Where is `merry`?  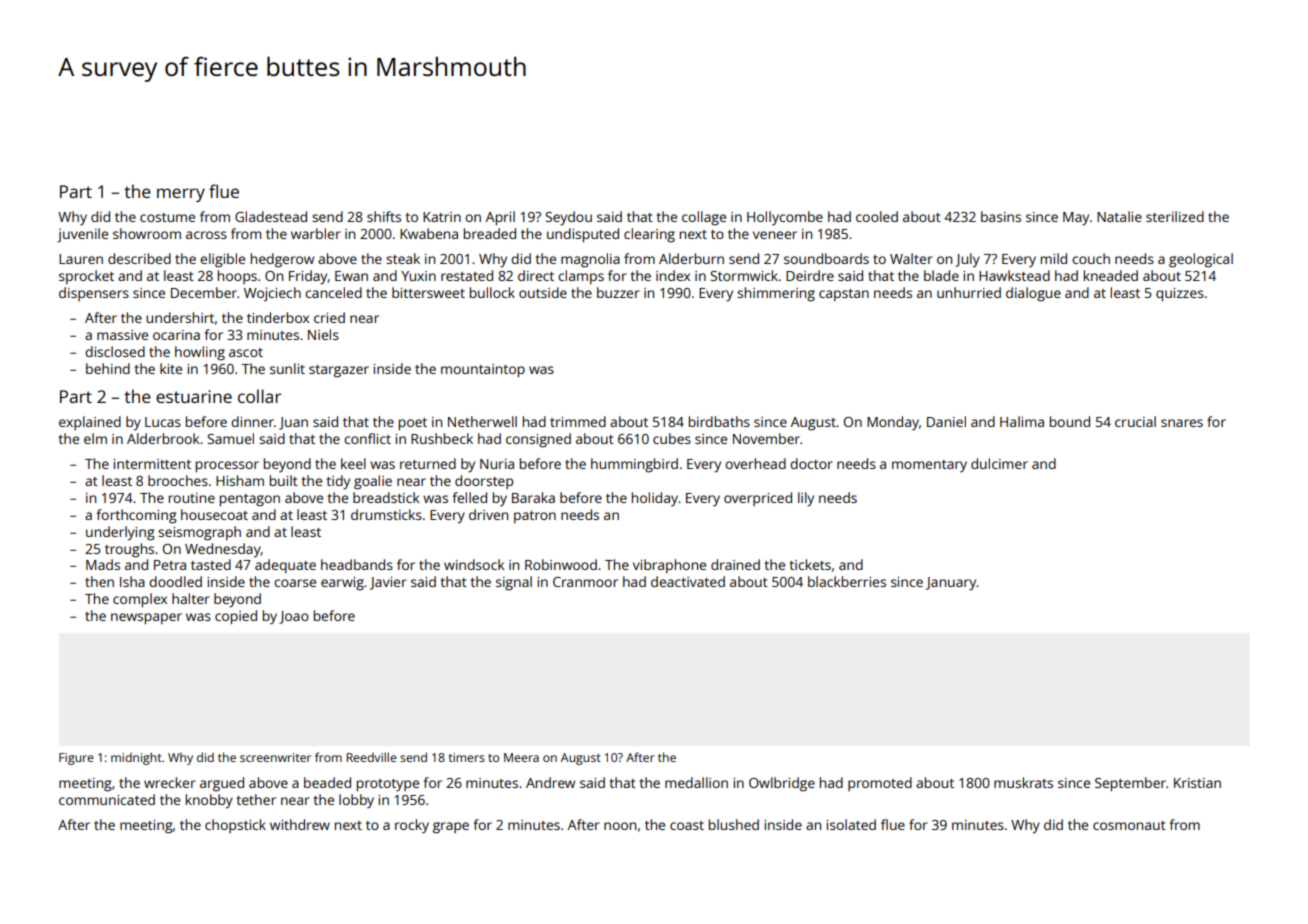 merry is located at coordinates (181, 195).
